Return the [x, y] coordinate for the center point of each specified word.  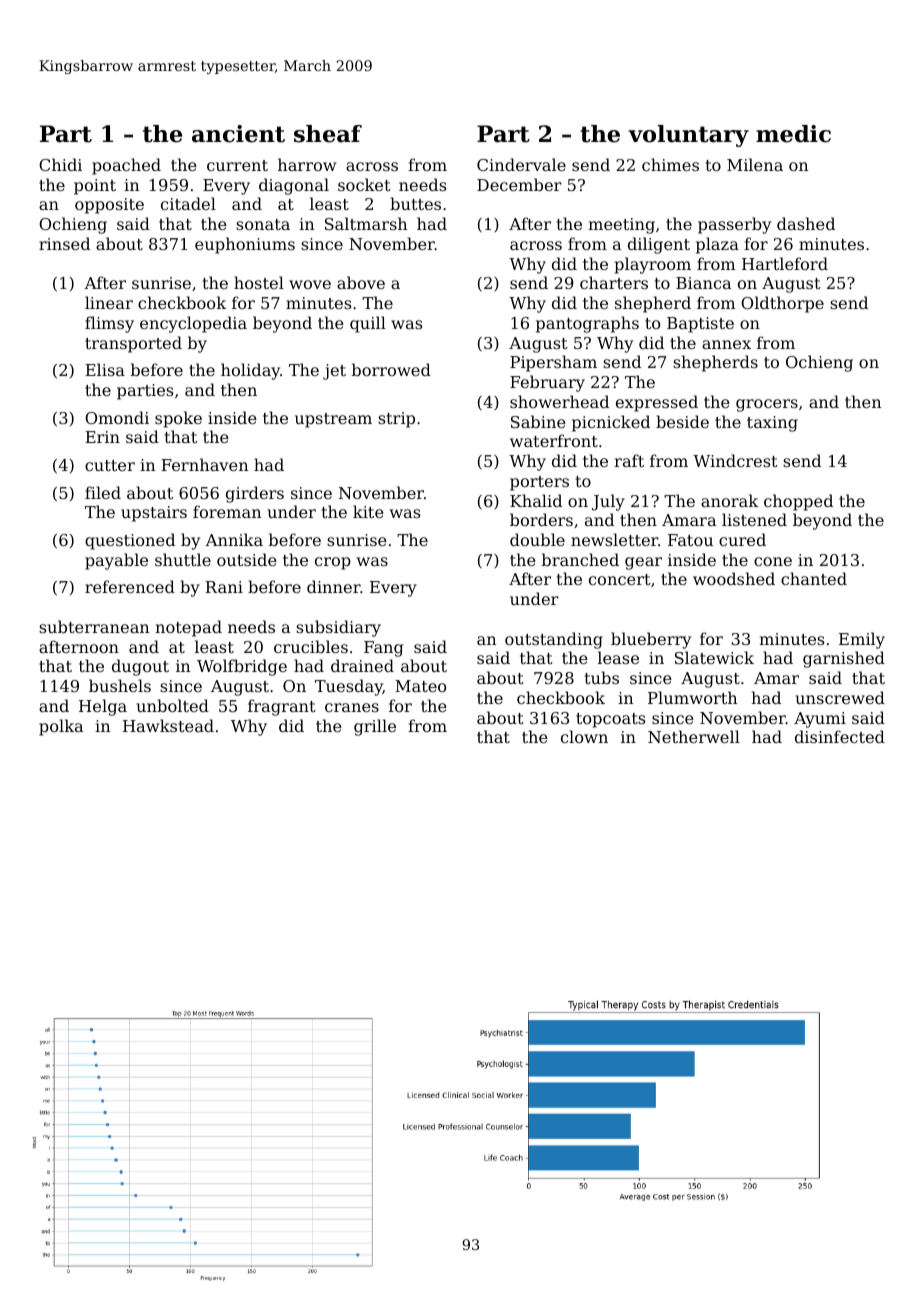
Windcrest [735, 460]
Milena [755, 164]
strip [396, 420]
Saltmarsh [366, 223]
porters [539, 483]
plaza [717, 245]
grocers [767, 405]
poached [126, 166]
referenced [130, 586]
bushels [120, 685]
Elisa [105, 369]
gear [643, 563]
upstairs [154, 514]
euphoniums [245, 245]
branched [580, 559]
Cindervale [521, 164]
